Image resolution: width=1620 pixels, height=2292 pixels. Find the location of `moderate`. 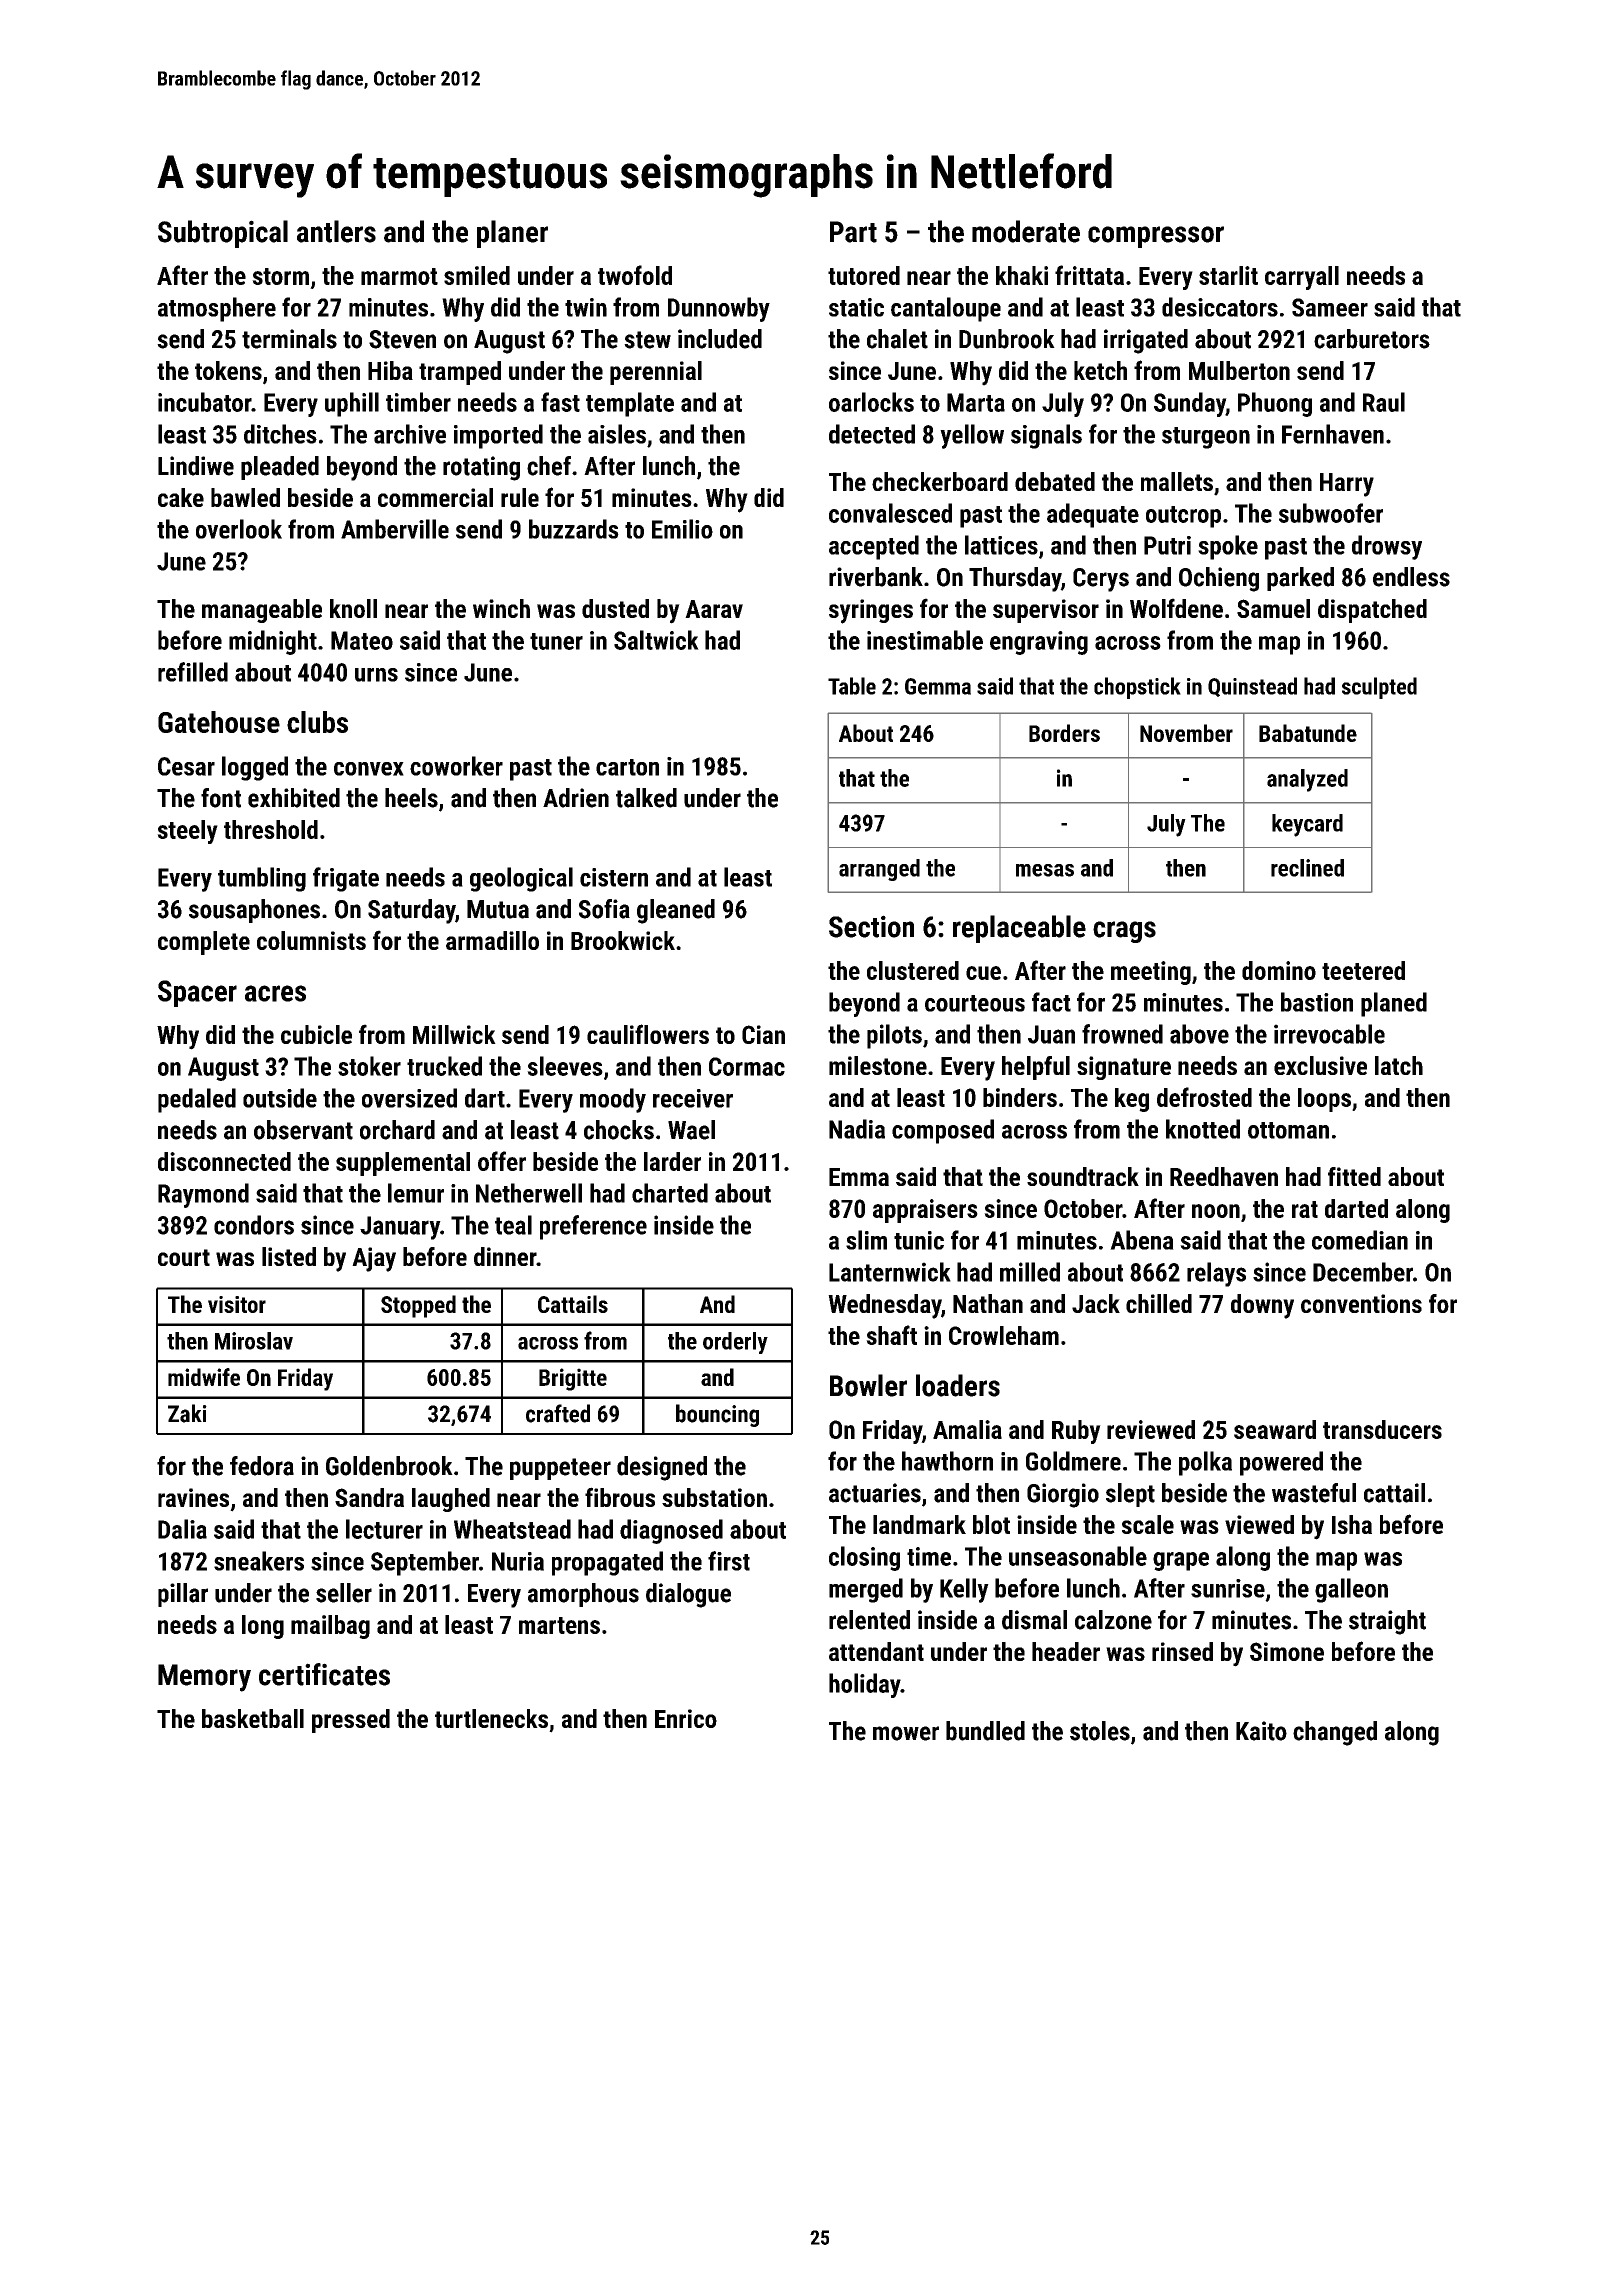

moderate is located at coordinates (1026, 231).
